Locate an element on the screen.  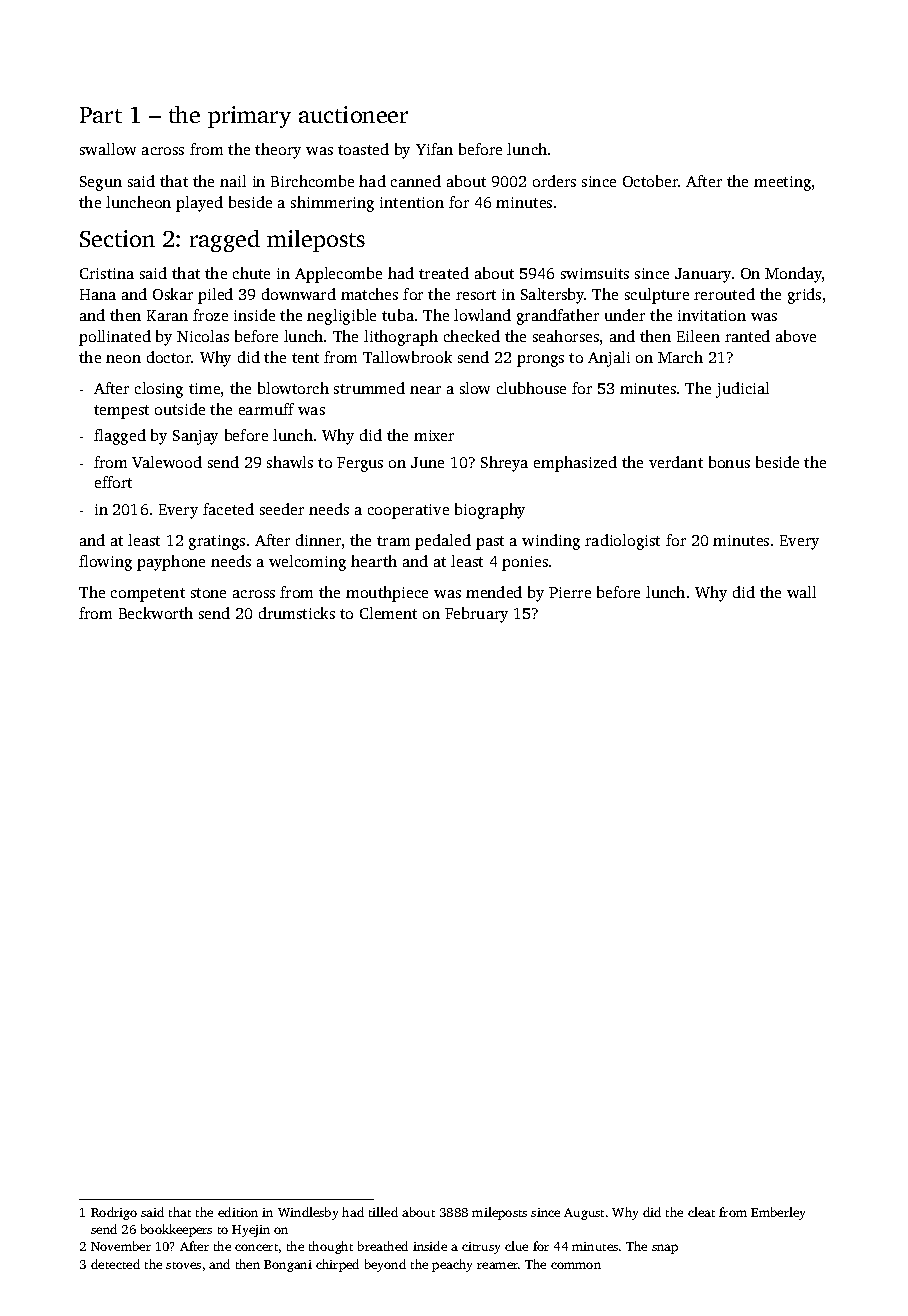
strummed is located at coordinates (369, 388).
